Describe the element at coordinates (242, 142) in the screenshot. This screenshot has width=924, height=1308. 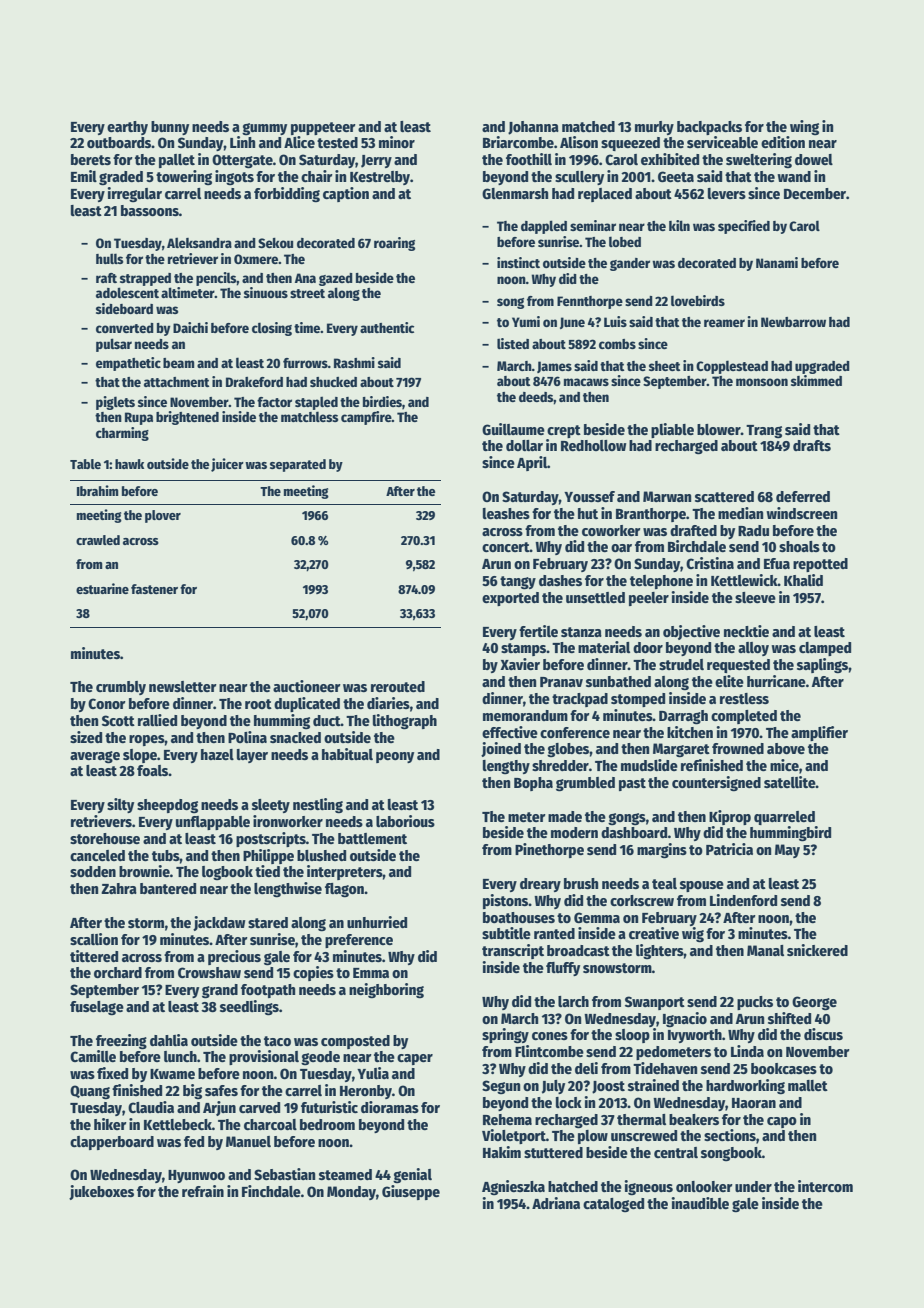
I see `Linh` at that location.
